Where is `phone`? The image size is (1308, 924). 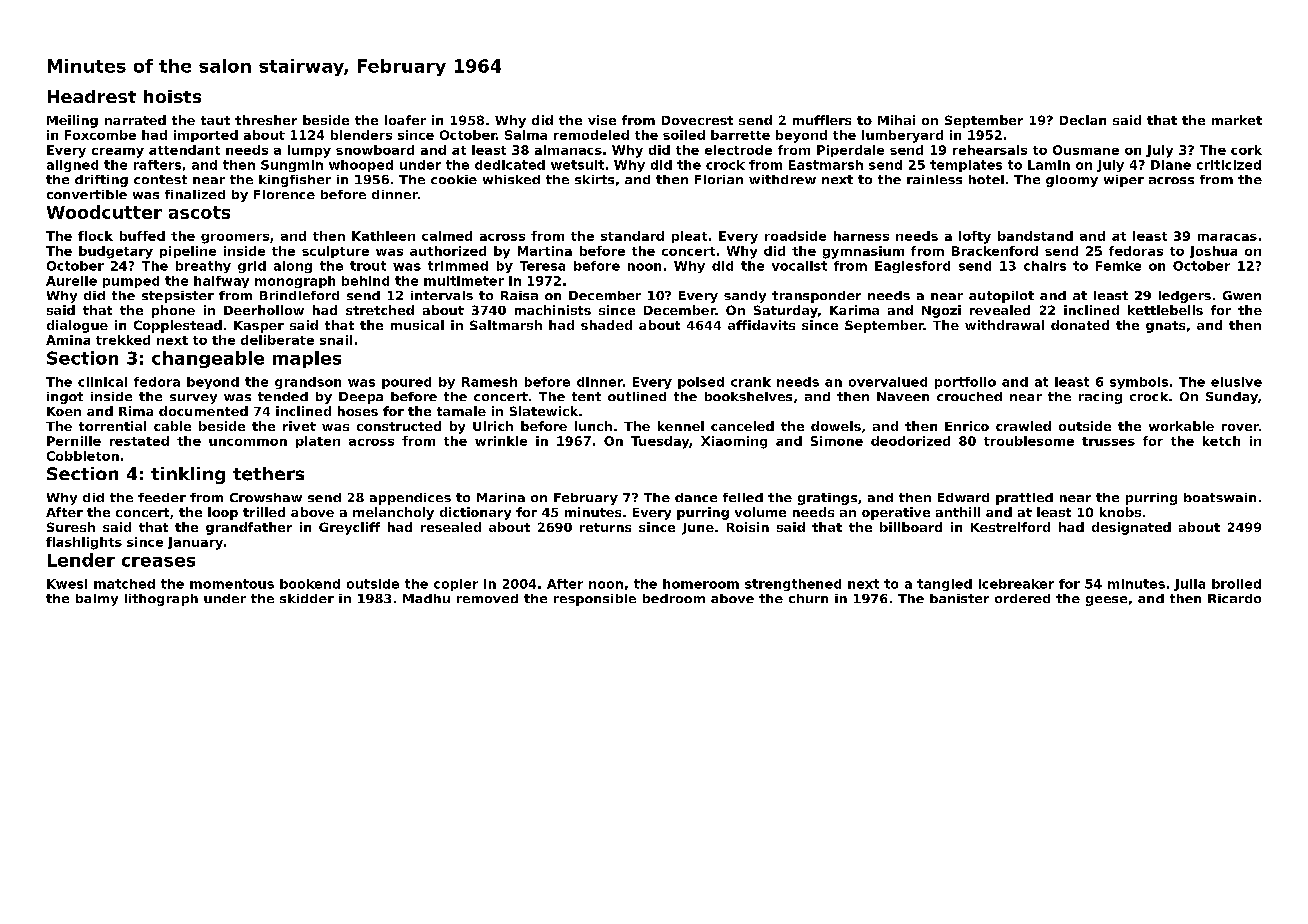 phone is located at coordinates (173, 311).
